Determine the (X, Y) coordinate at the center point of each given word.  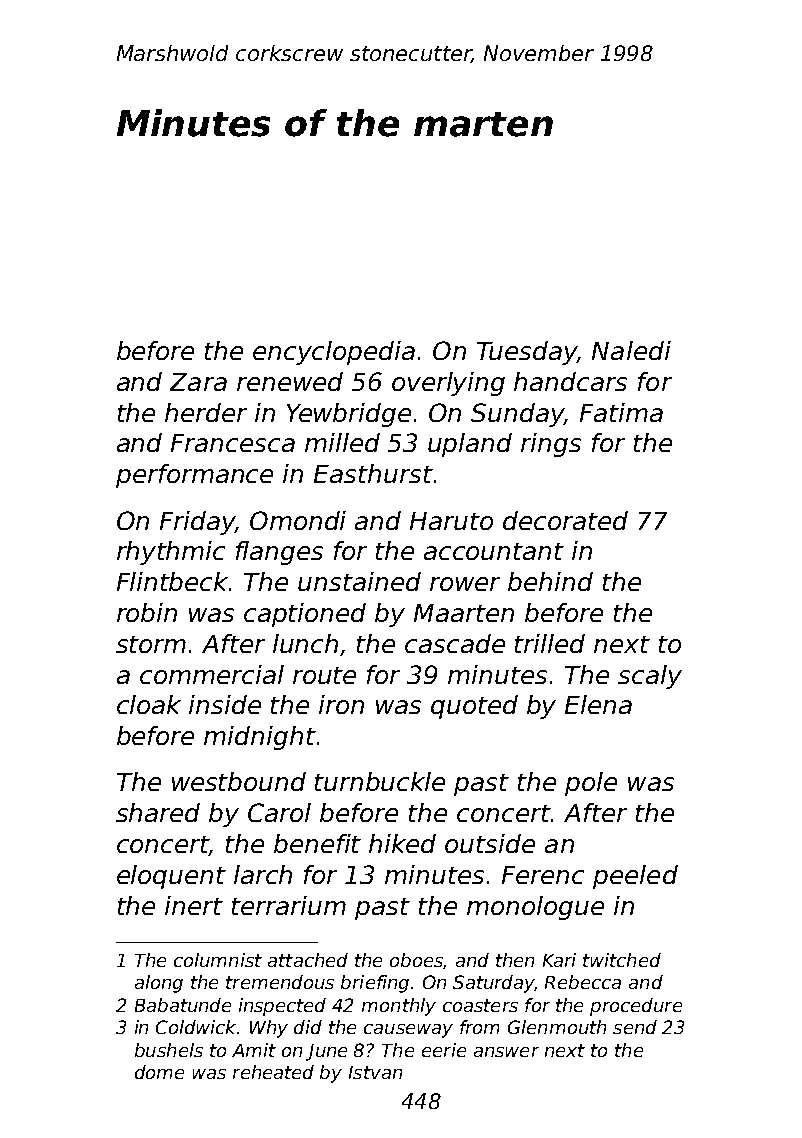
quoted (474, 707)
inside (225, 704)
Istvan (375, 1072)
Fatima (621, 412)
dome (159, 1072)
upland (470, 445)
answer (506, 1052)
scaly (650, 677)
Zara (198, 382)
